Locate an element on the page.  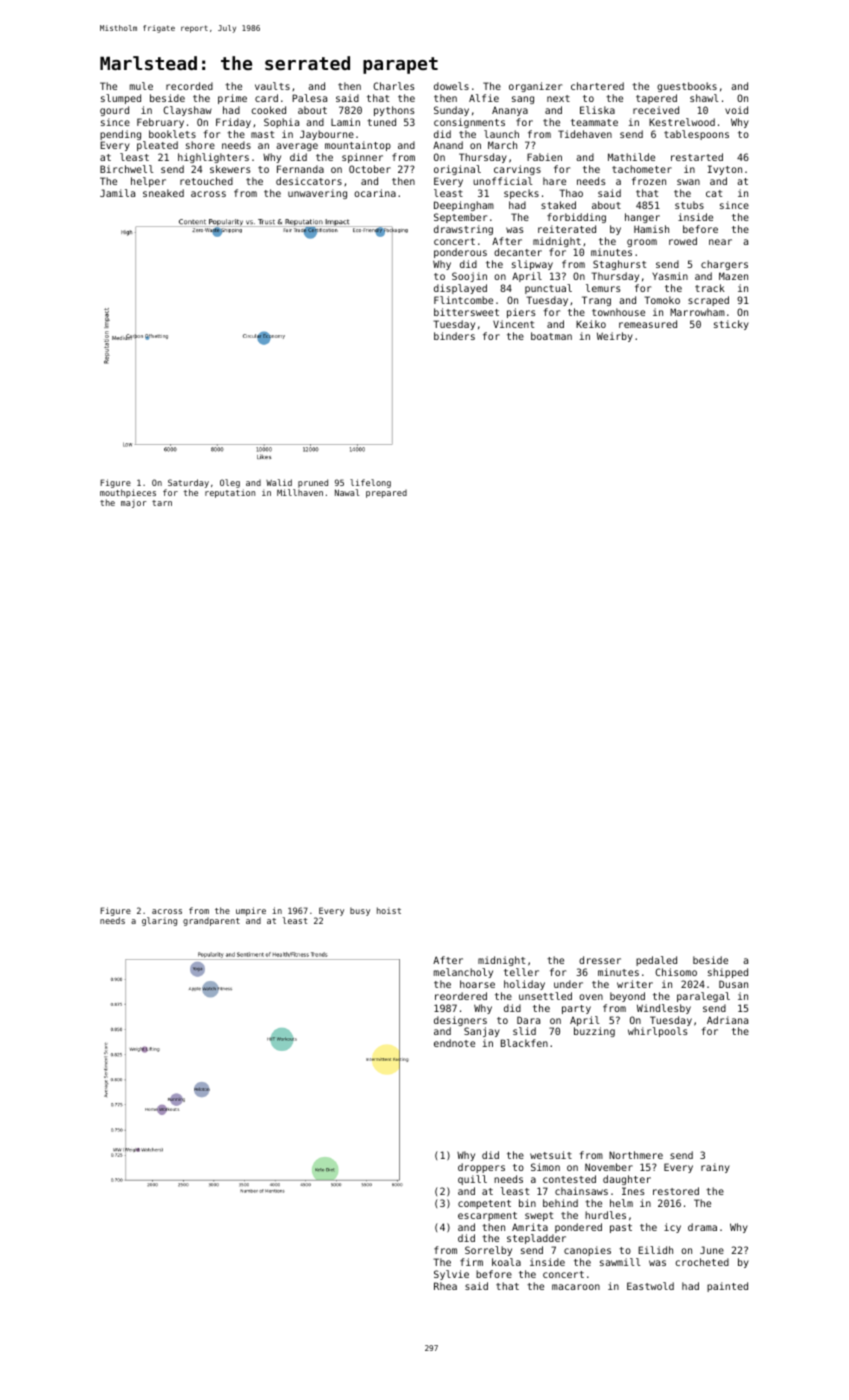
grandparent is located at coordinates (211, 922).
